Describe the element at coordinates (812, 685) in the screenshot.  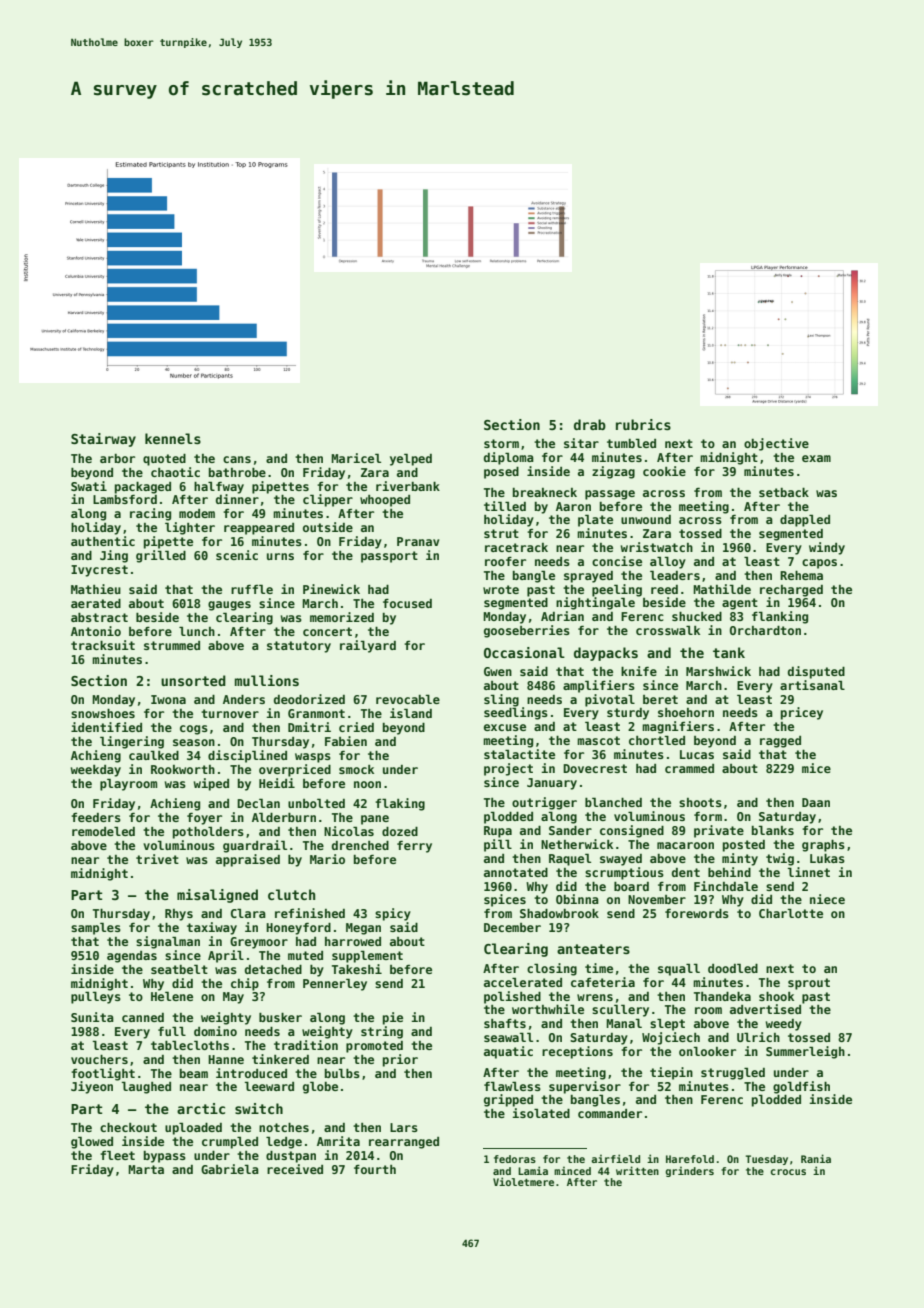
I see `artisanal` at that location.
